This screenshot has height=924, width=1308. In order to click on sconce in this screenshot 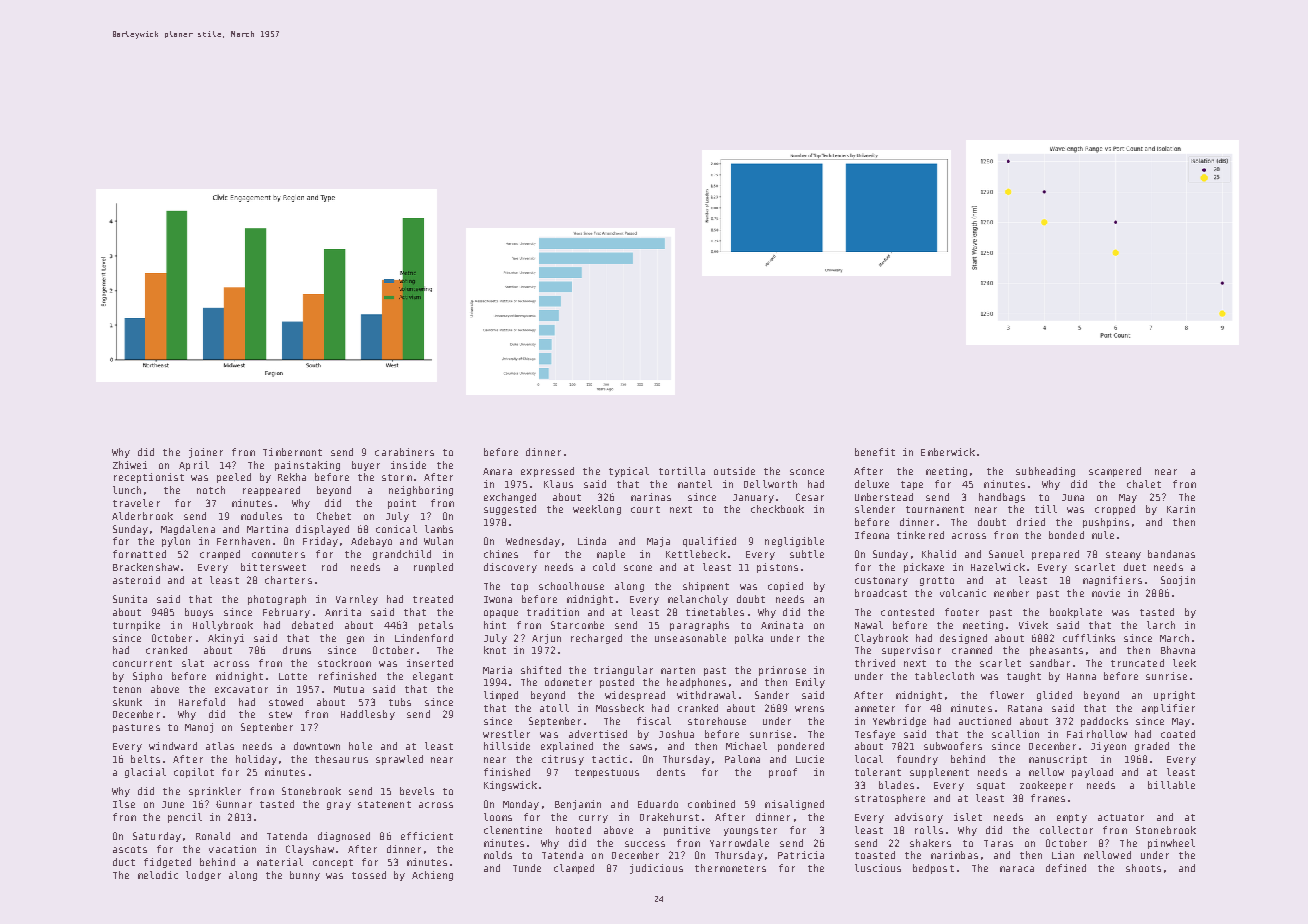, I will do `click(807, 472)`.
